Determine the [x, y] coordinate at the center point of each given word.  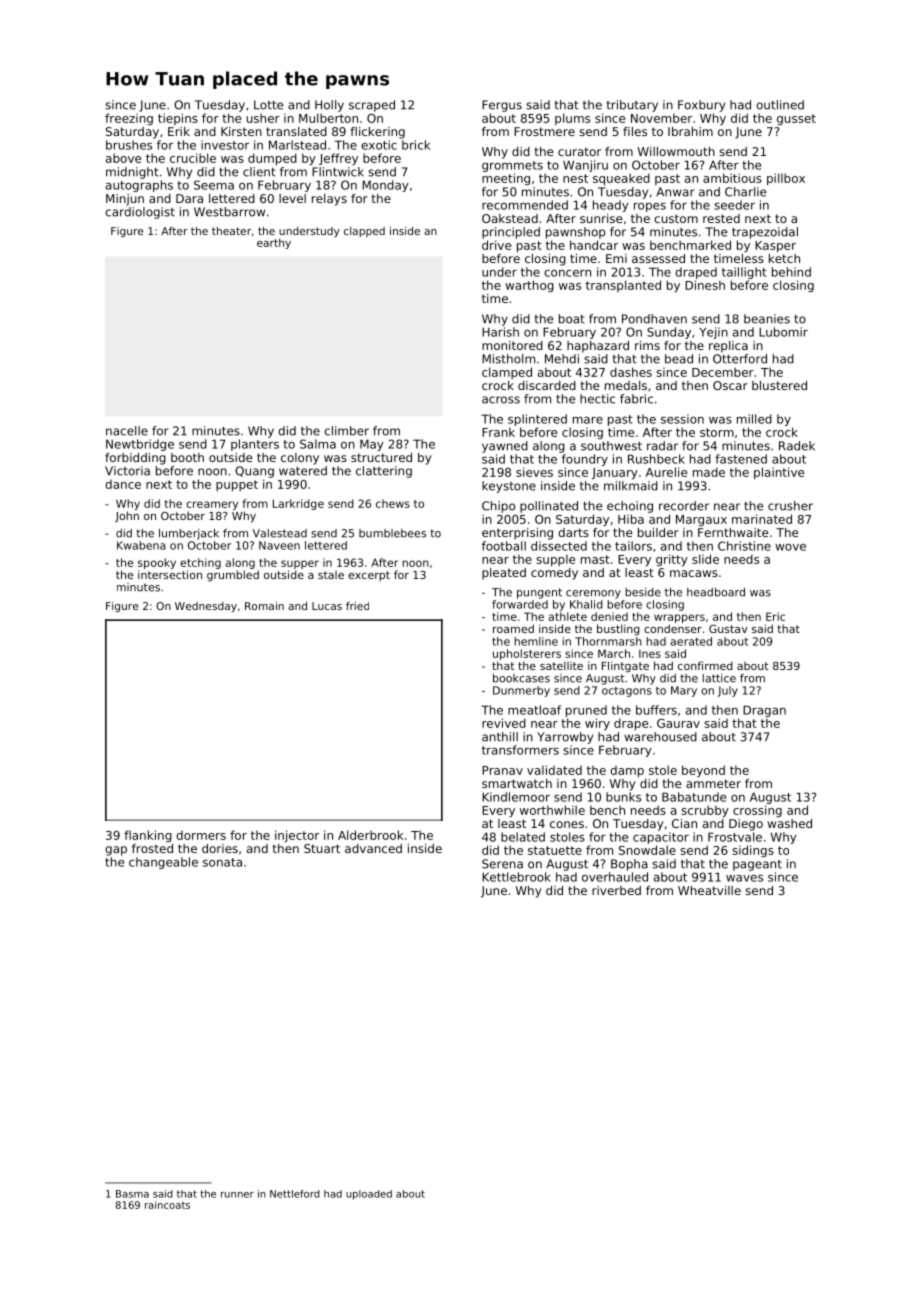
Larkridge [298, 504]
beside [643, 592]
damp [627, 771]
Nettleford [295, 1194]
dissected [559, 546]
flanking [148, 836]
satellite [561, 665]
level [292, 198]
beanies [767, 319]
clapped [364, 232]
